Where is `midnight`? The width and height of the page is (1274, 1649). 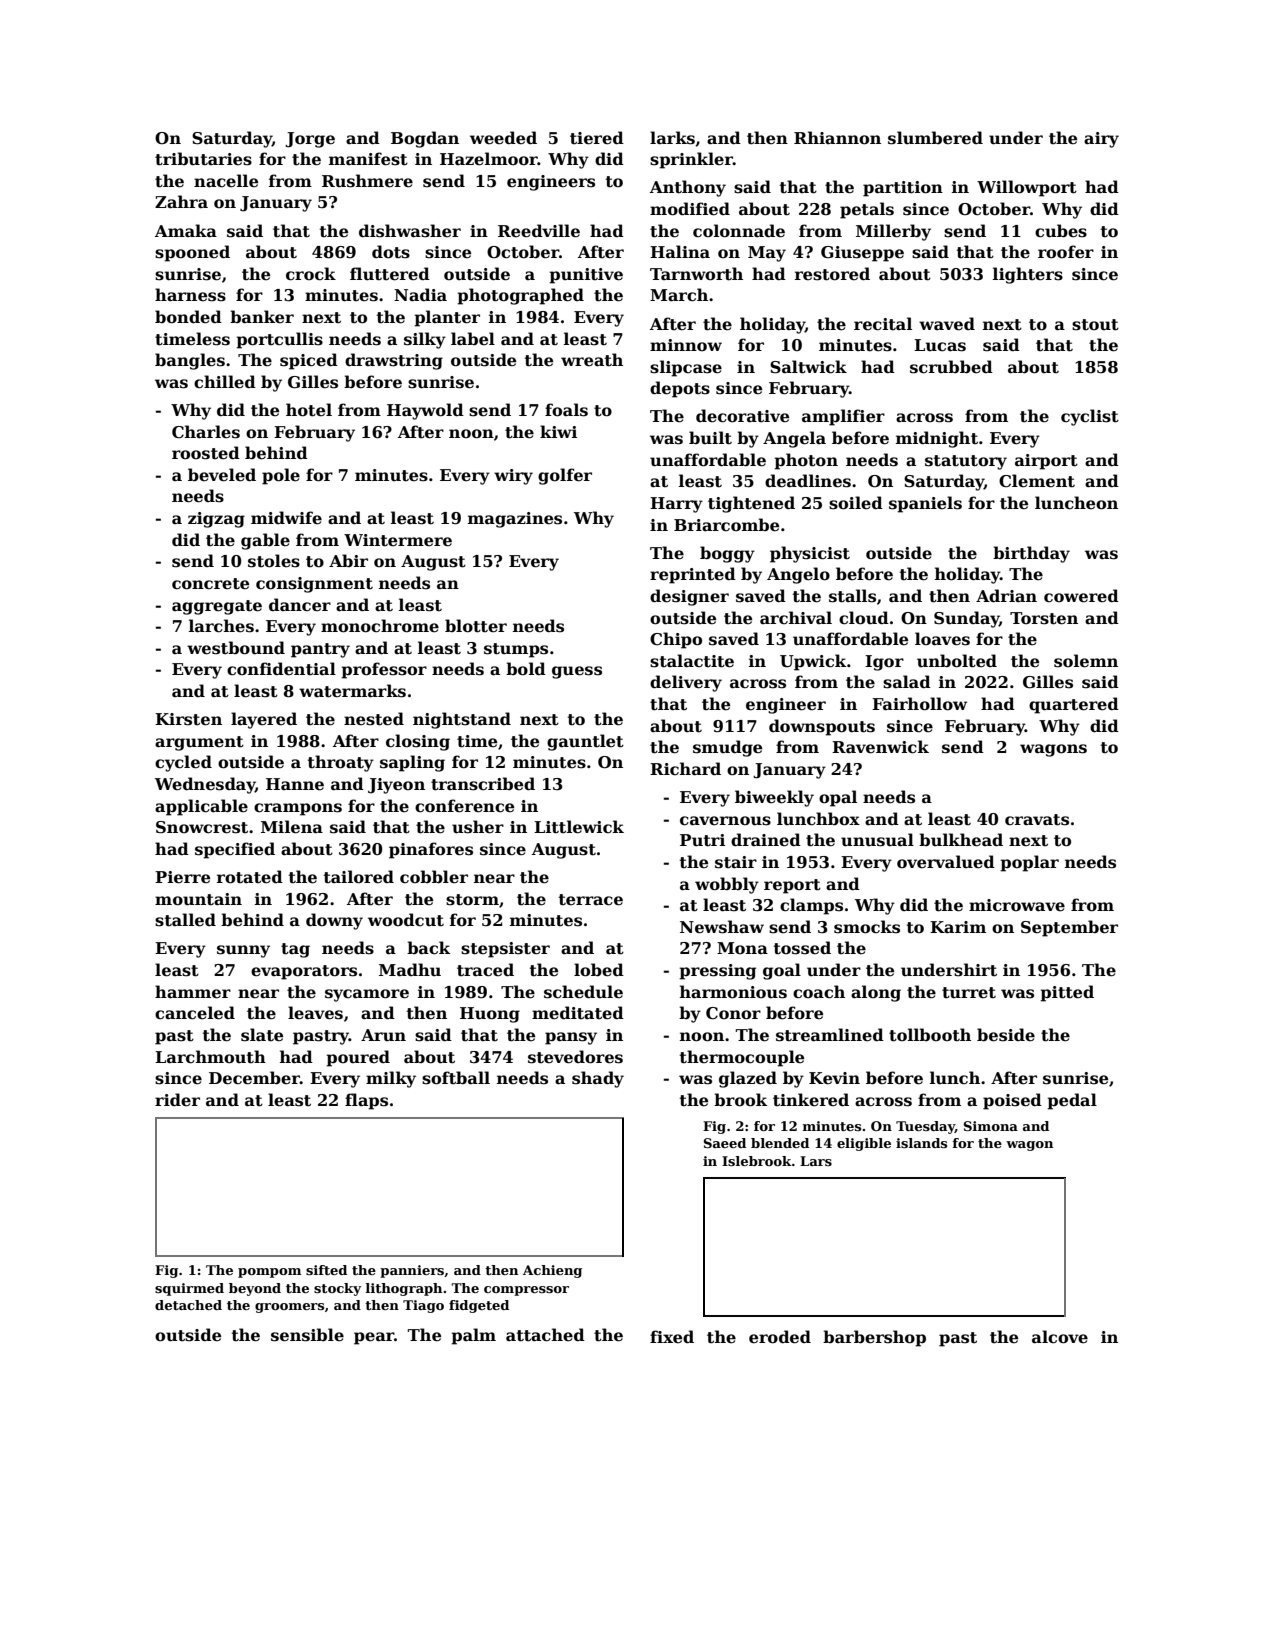 midnight is located at coordinates (937, 439).
